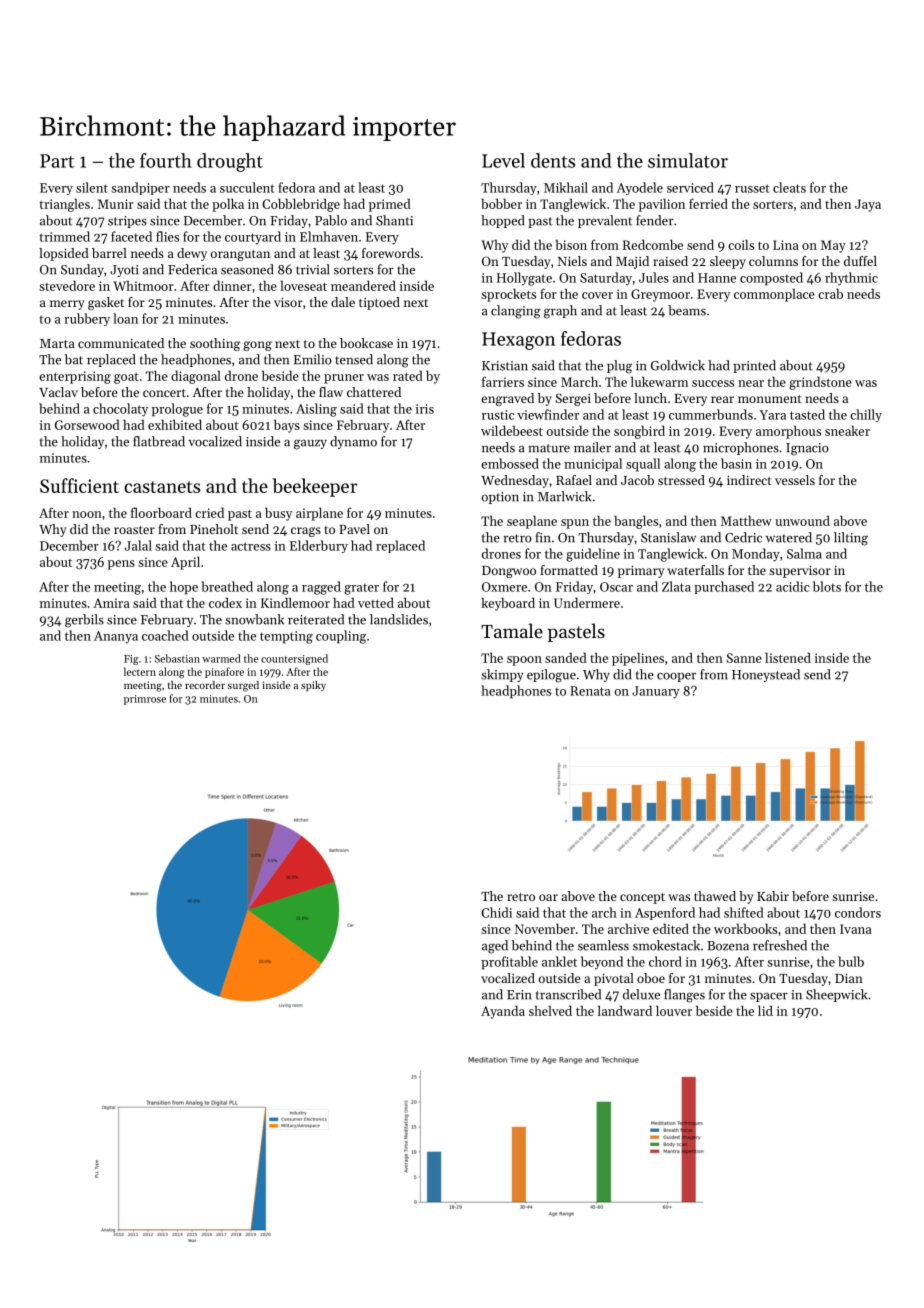 This screenshot has width=924, height=1308. Describe the element at coordinates (766, 675) in the screenshot. I see `Honeystead` at that location.
